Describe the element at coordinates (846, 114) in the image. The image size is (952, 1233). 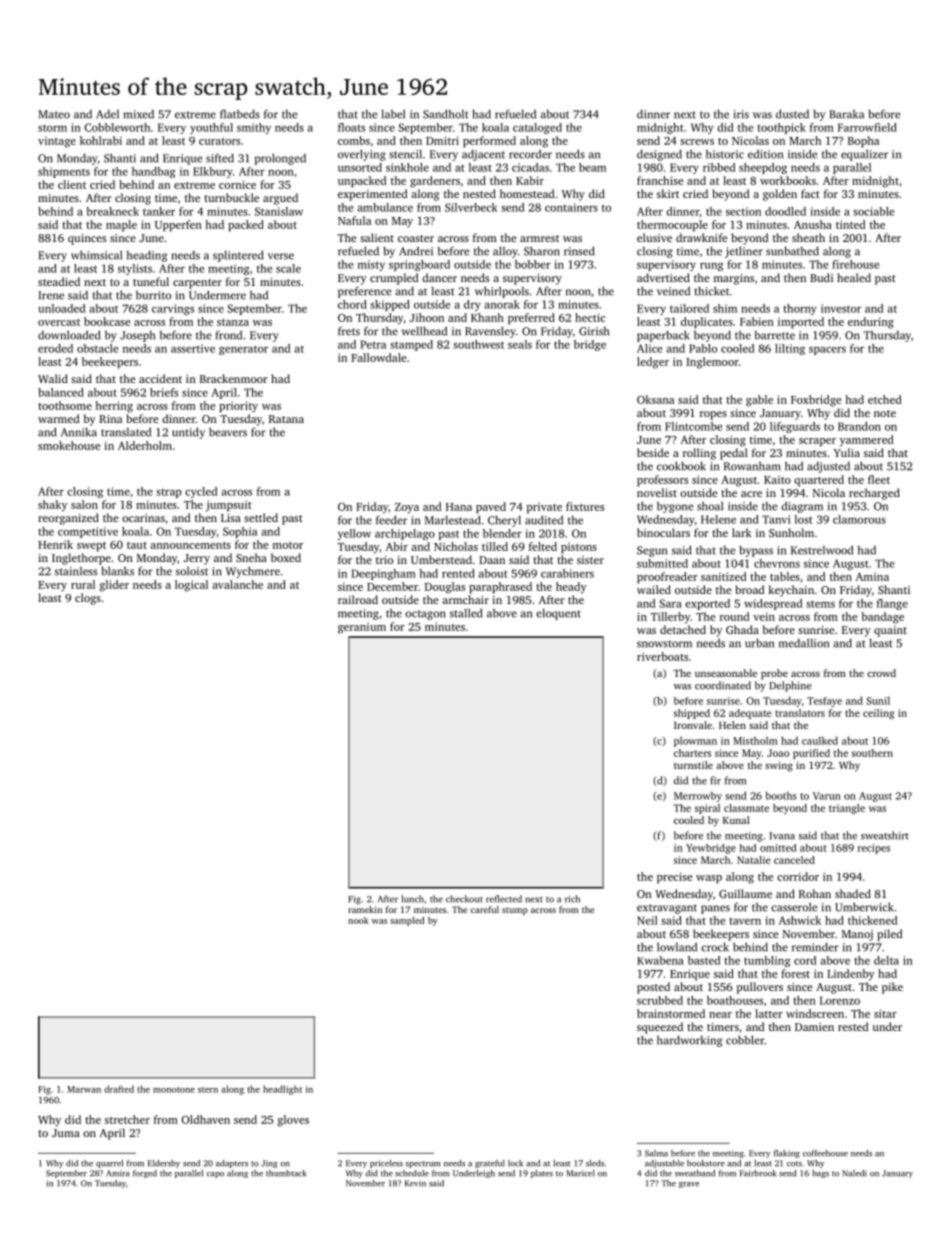
I see `Baraka` at that location.
